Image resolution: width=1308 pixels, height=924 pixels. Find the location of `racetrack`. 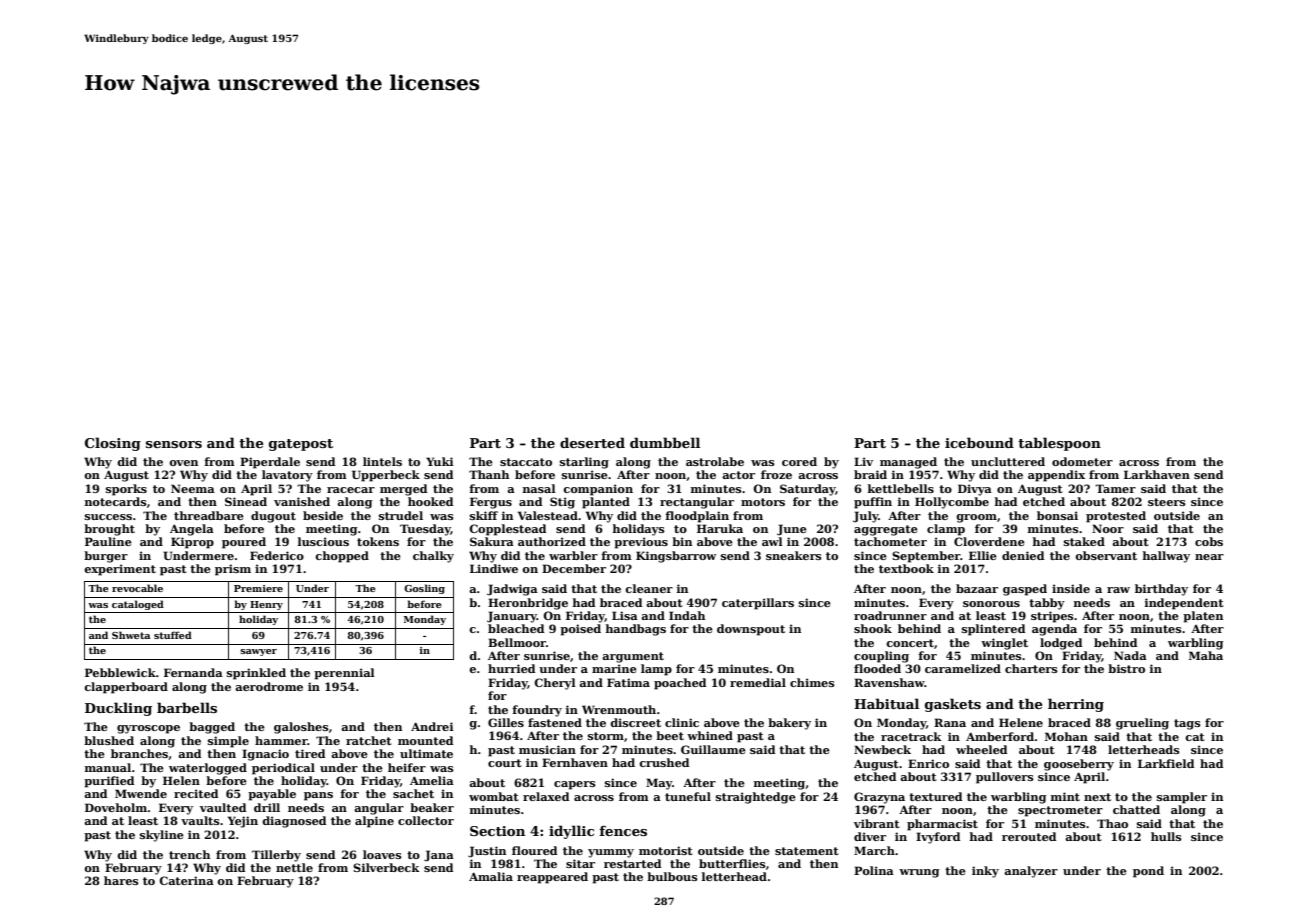

racetrack is located at coordinates (911, 736).
